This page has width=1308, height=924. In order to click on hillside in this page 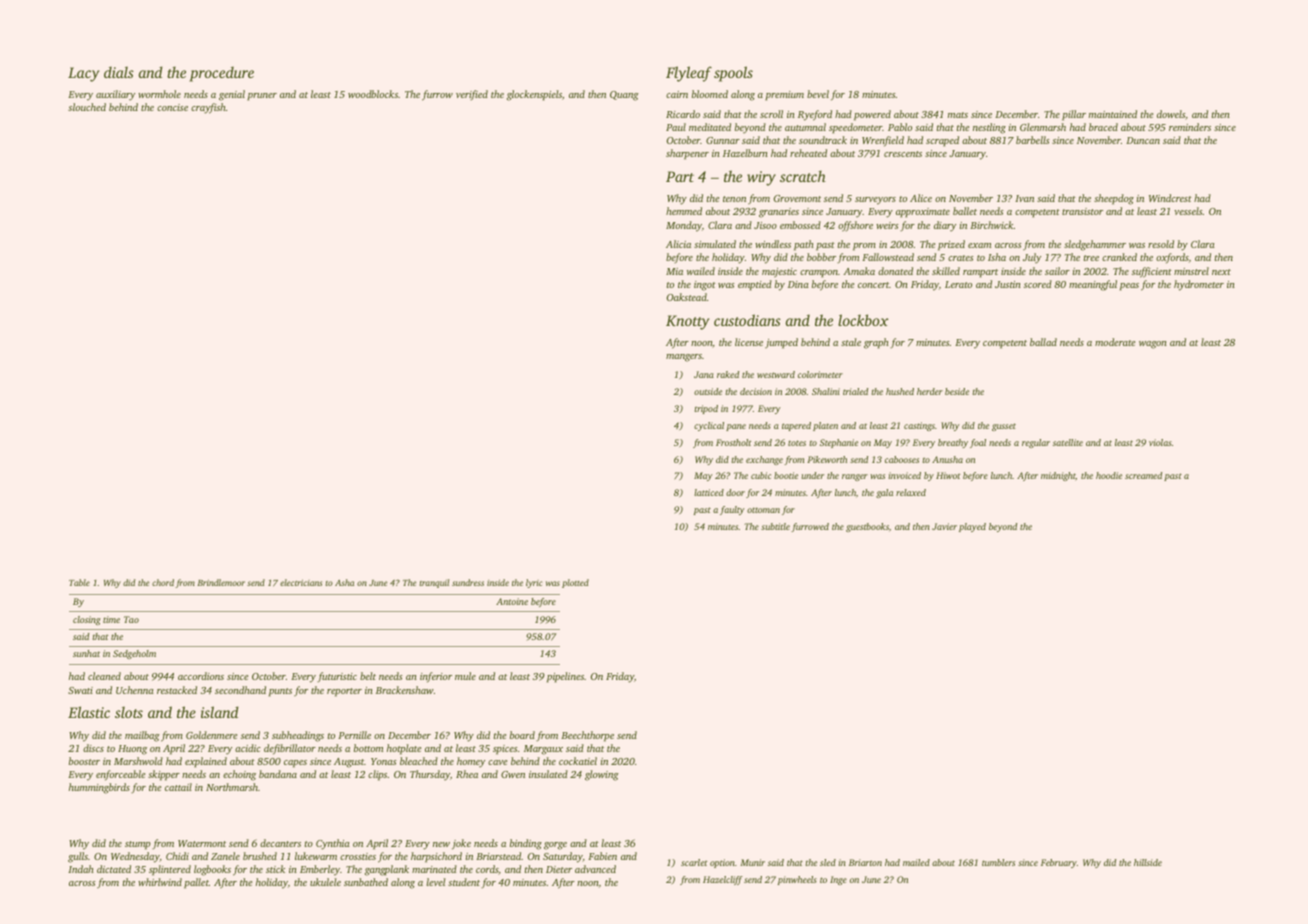, I will do `click(1148, 862)`.
